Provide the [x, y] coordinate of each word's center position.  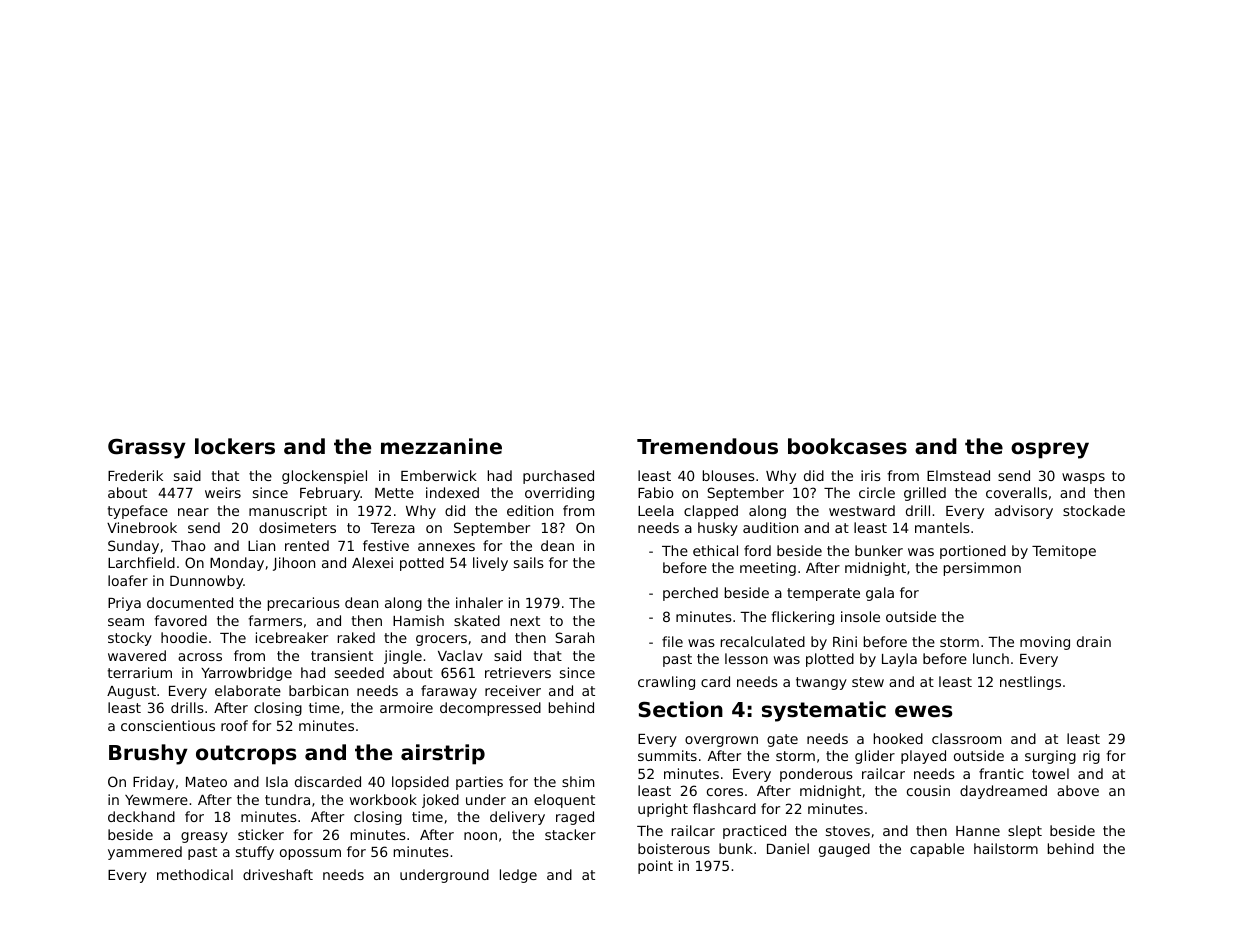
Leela [656, 510]
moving [1045, 643]
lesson [746, 658]
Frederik [135, 475]
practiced [754, 832]
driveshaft [278, 874]
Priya [124, 604]
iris [871, 475]
